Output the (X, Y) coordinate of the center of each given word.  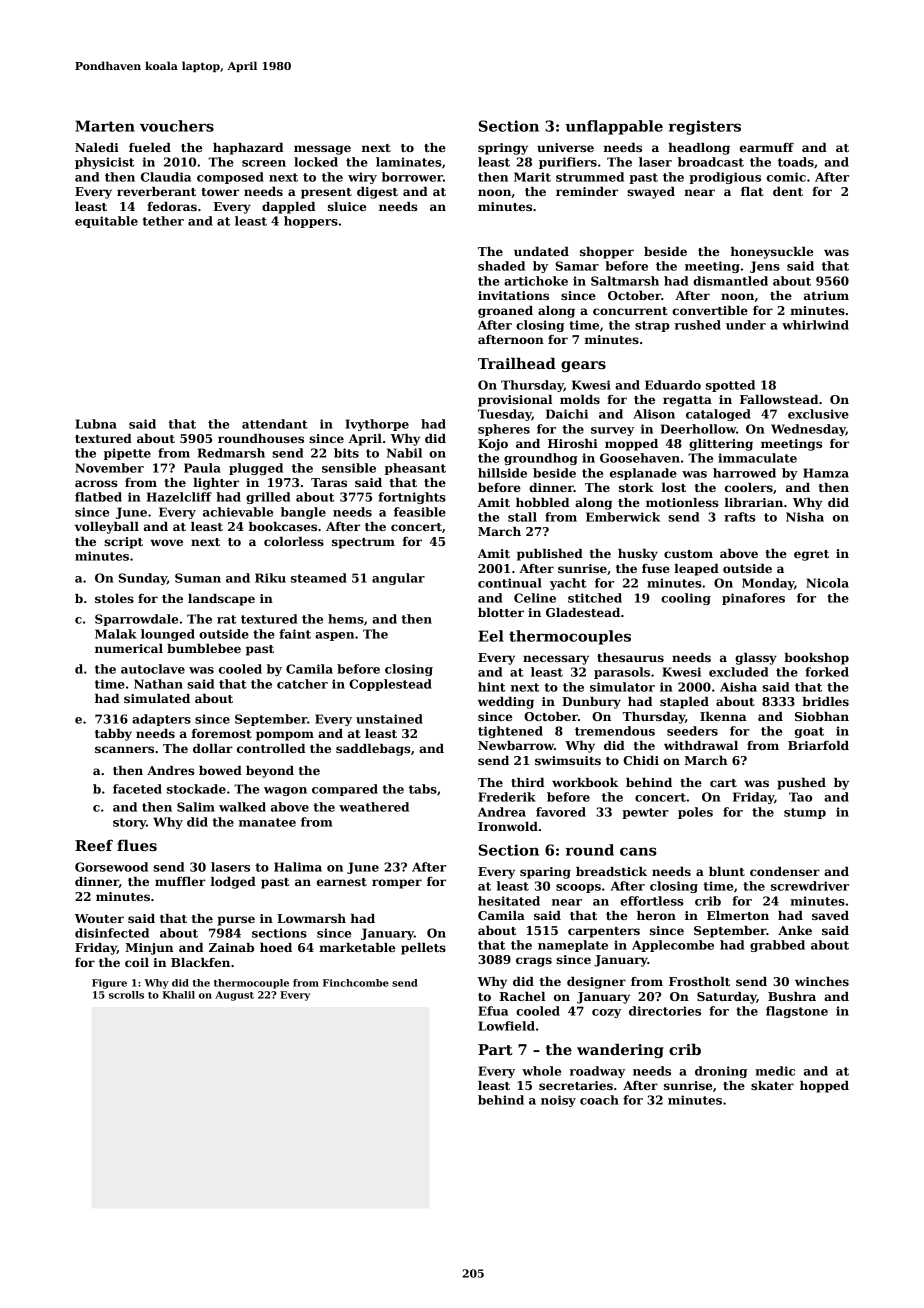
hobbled (542, 502)
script (123, 543)
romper (397, 884)
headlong (699, 149)
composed (230, 178)
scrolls (126, 995)
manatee (267, 822)
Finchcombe (356, 983)
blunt (727, 871)
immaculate (757, 458)
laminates (409, 162)
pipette (127, 454)
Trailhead (517, 363)
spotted (730, 386)
